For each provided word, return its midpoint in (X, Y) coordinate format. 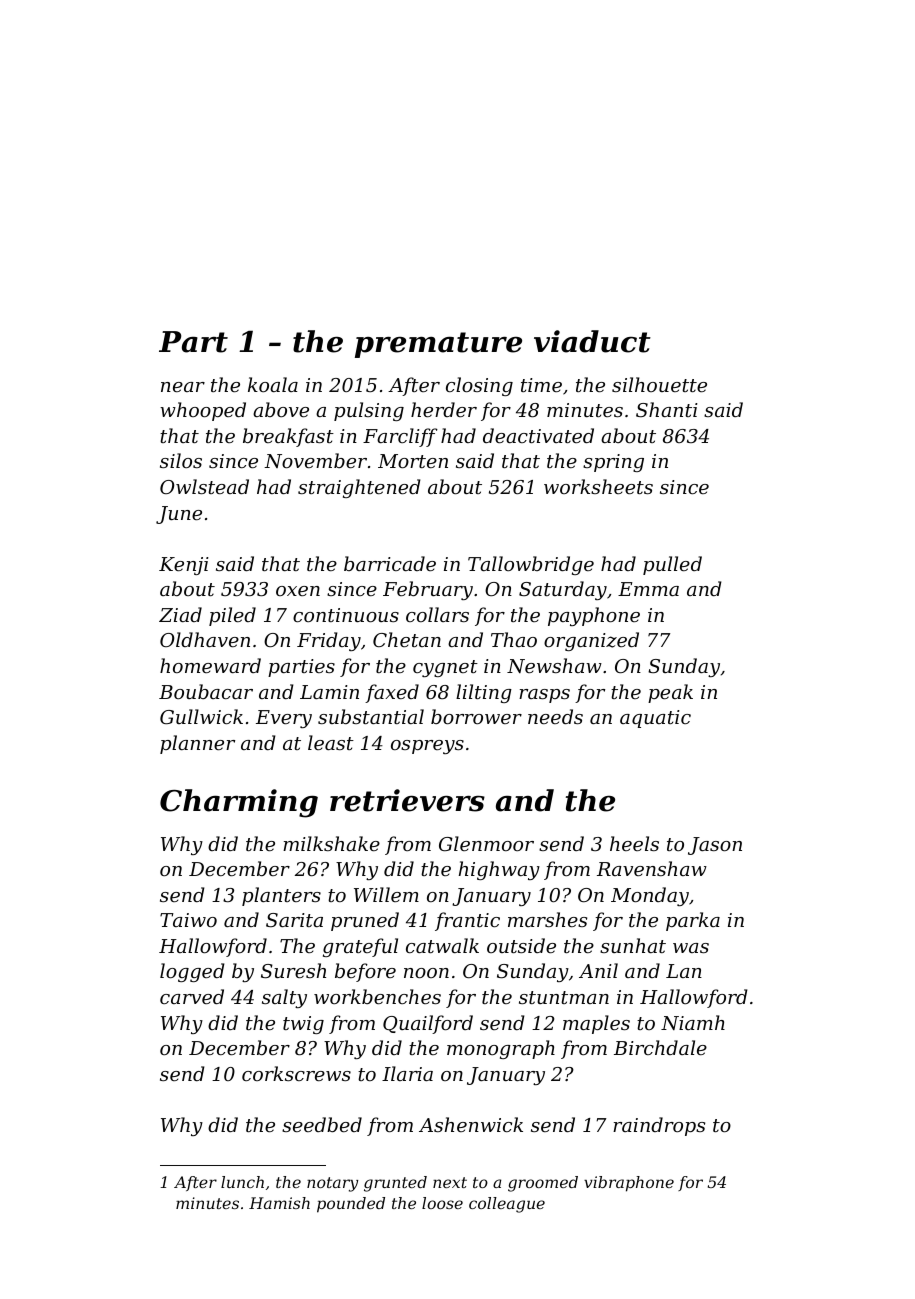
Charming (239, 803)
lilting (484, 693)
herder (444, 409)
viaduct (592, 341)
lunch (242, 1182)
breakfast (288, 437)
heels (634, 843)
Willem (386, 894)
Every (284, 719)
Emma (648, 589)
